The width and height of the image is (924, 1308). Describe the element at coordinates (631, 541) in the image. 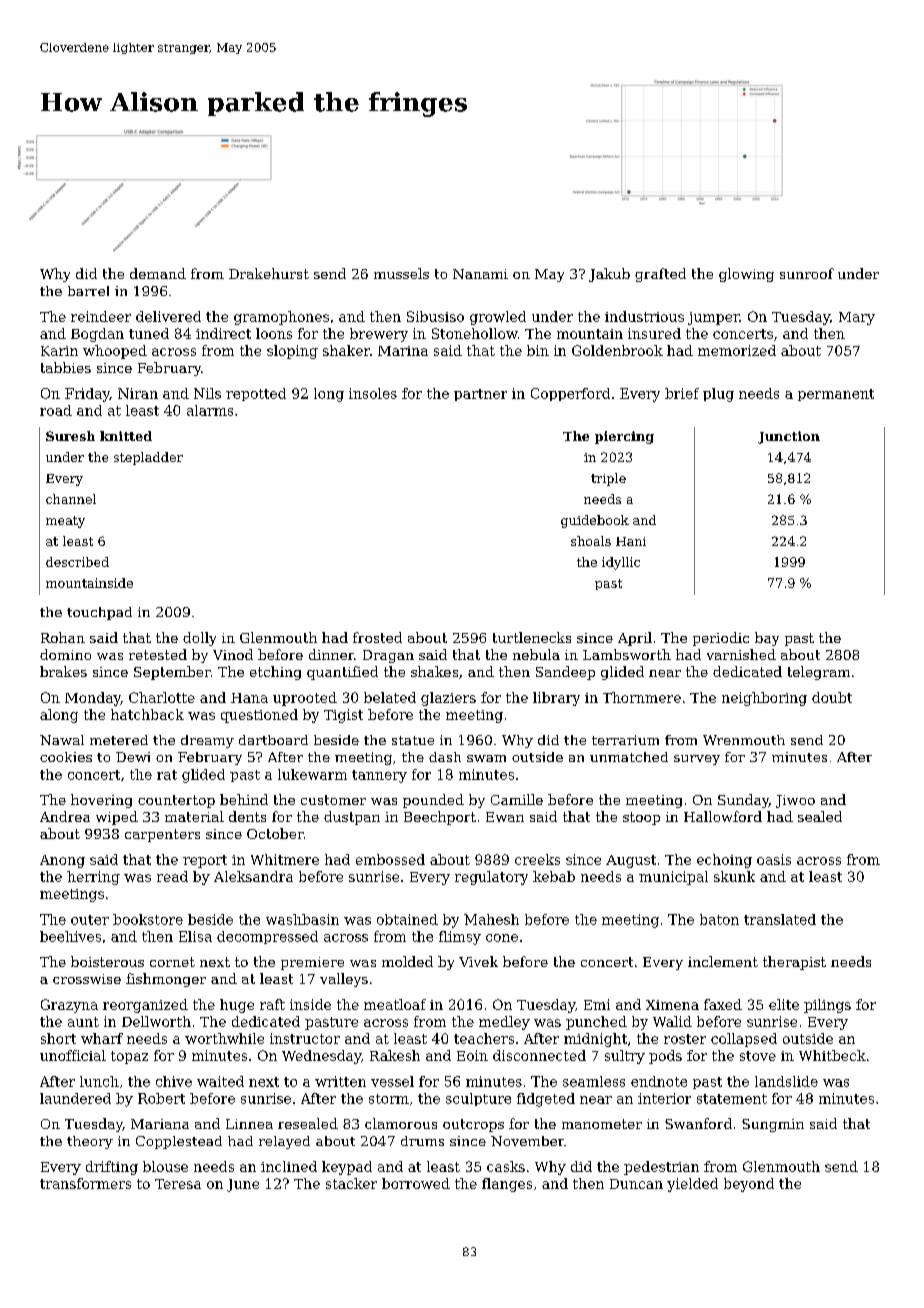

I see `Hani` at that location.
